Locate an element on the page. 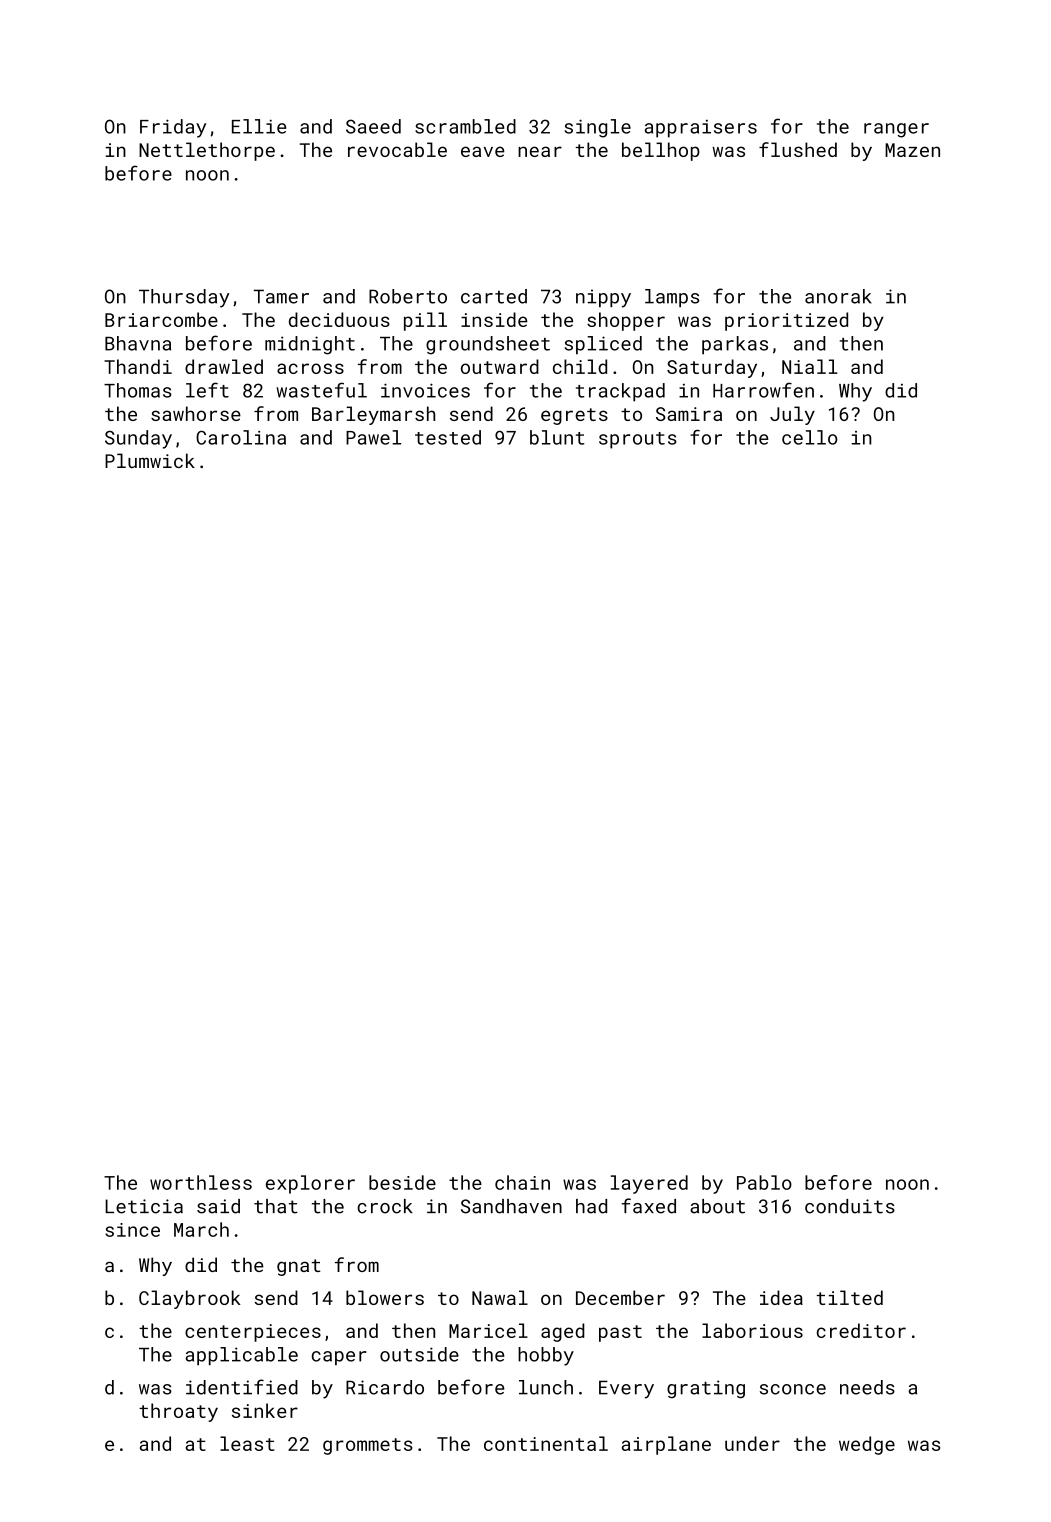  creditor is located at coordinates (861, 1330).
